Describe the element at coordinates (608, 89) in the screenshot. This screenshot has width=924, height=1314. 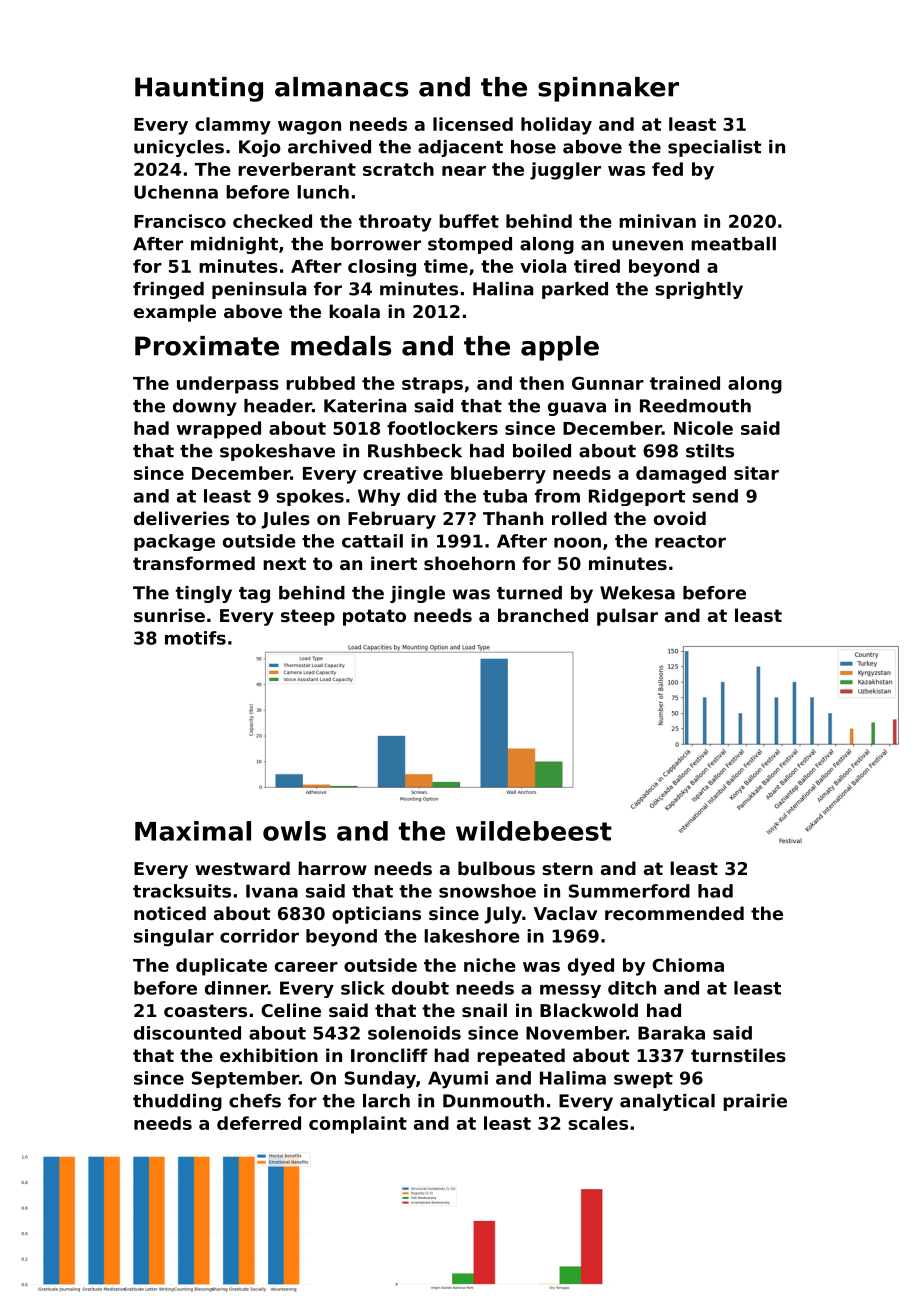
I see `spinnaker` at that location.
